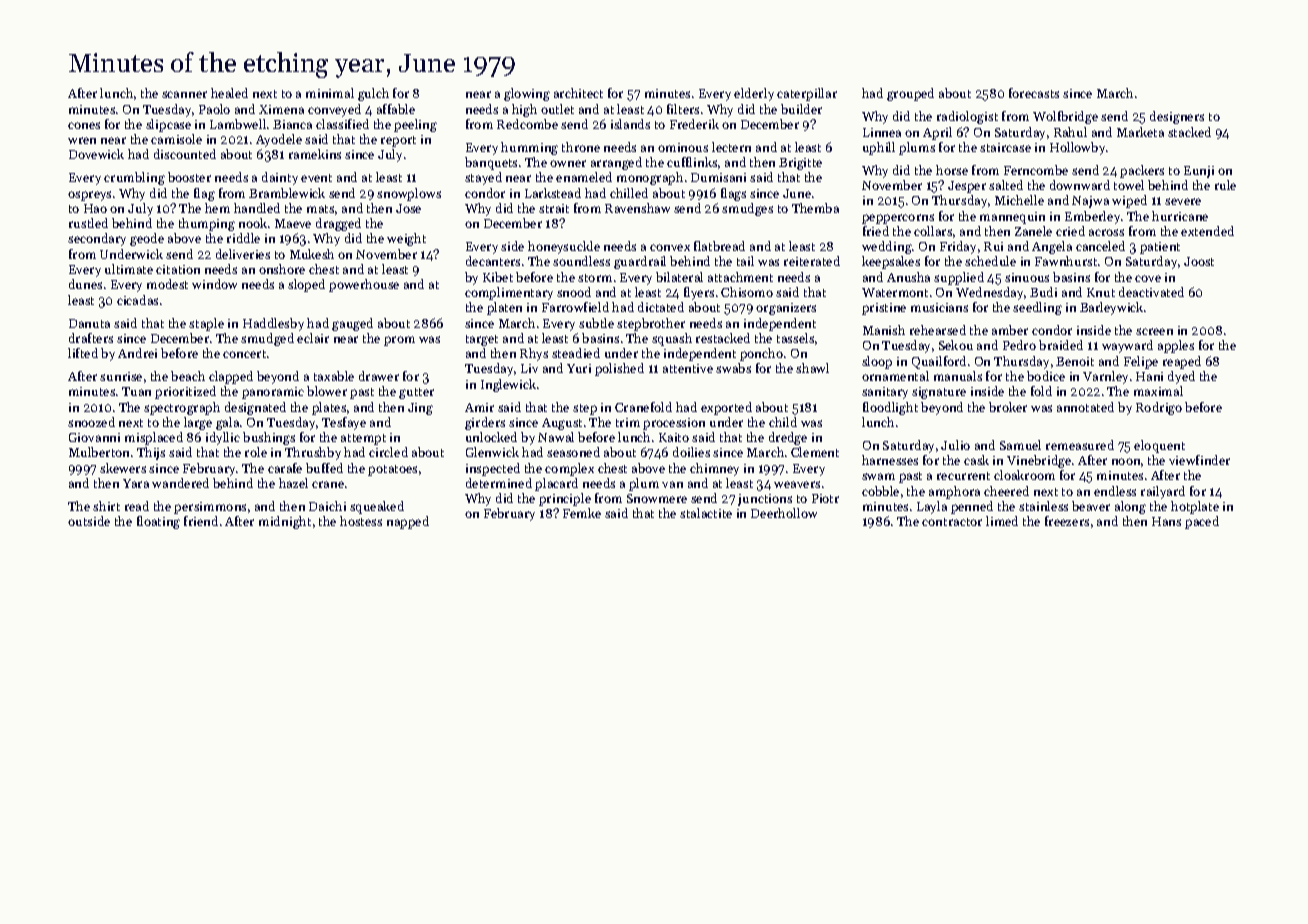 This image has height=924, width=1308. I want to click on stalactite, so click(706, 513).
